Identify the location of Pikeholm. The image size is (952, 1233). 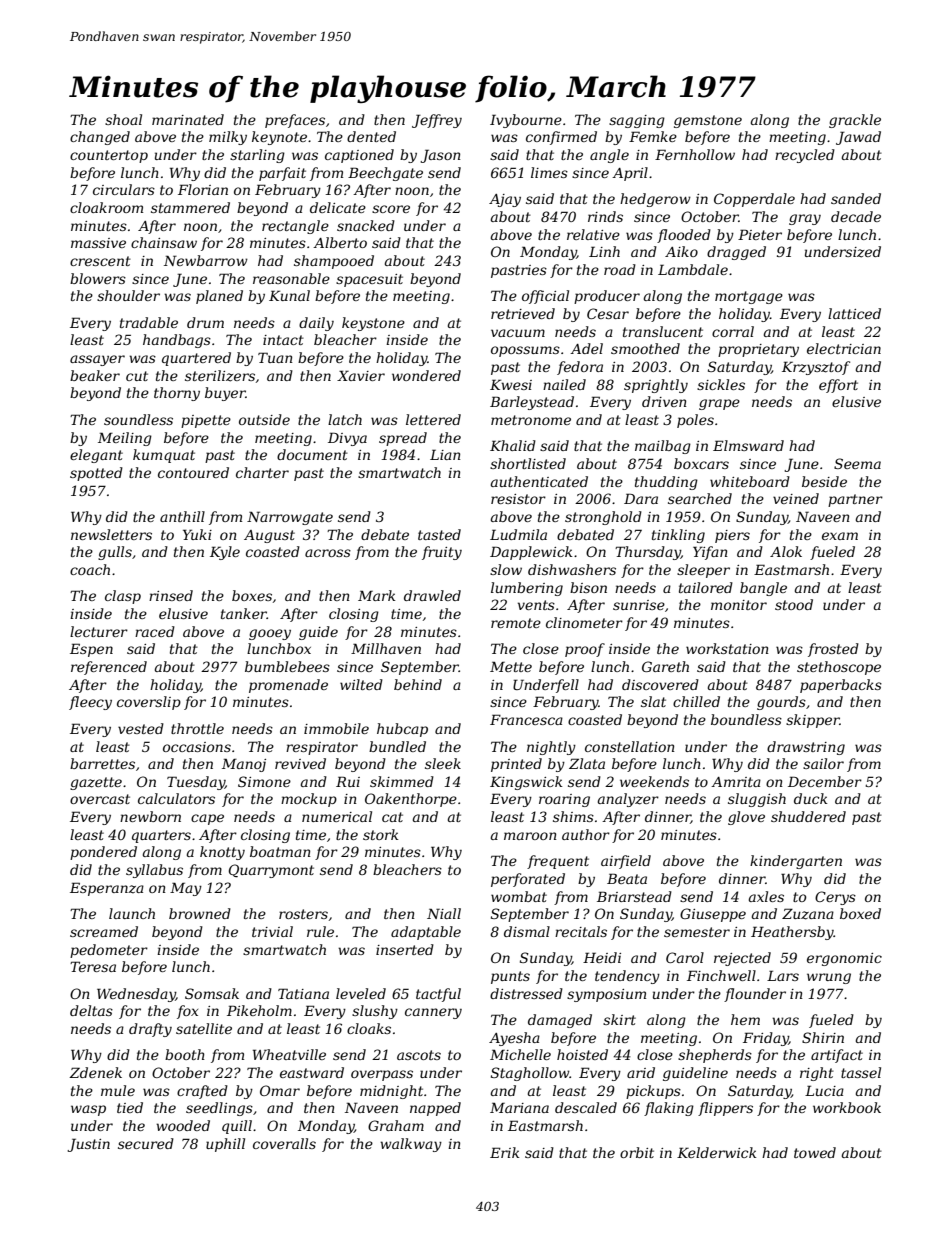
(259, 1010).
